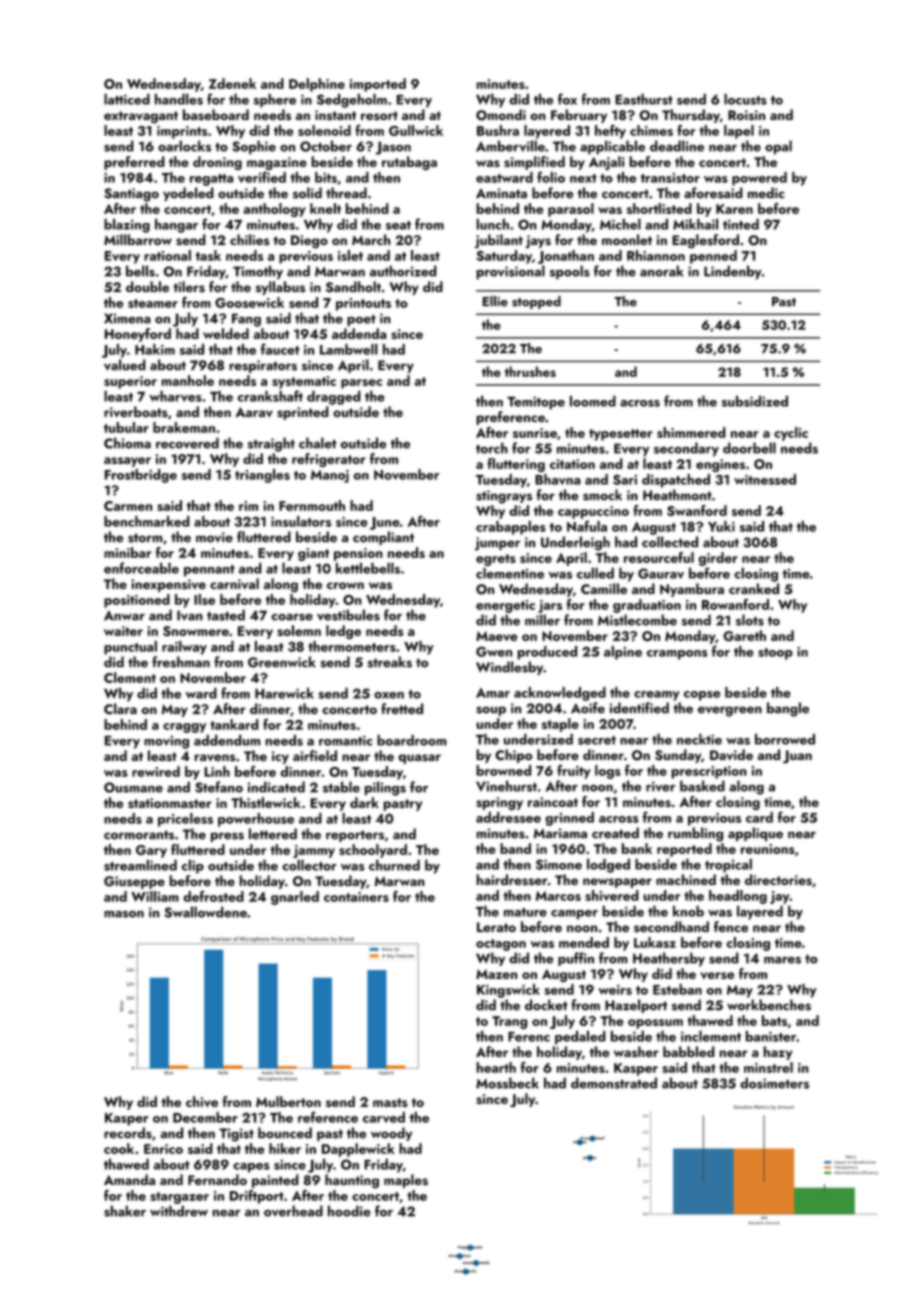 This screenshot has height=1308, width=924. I want to click on opal, so click(778, 147).
